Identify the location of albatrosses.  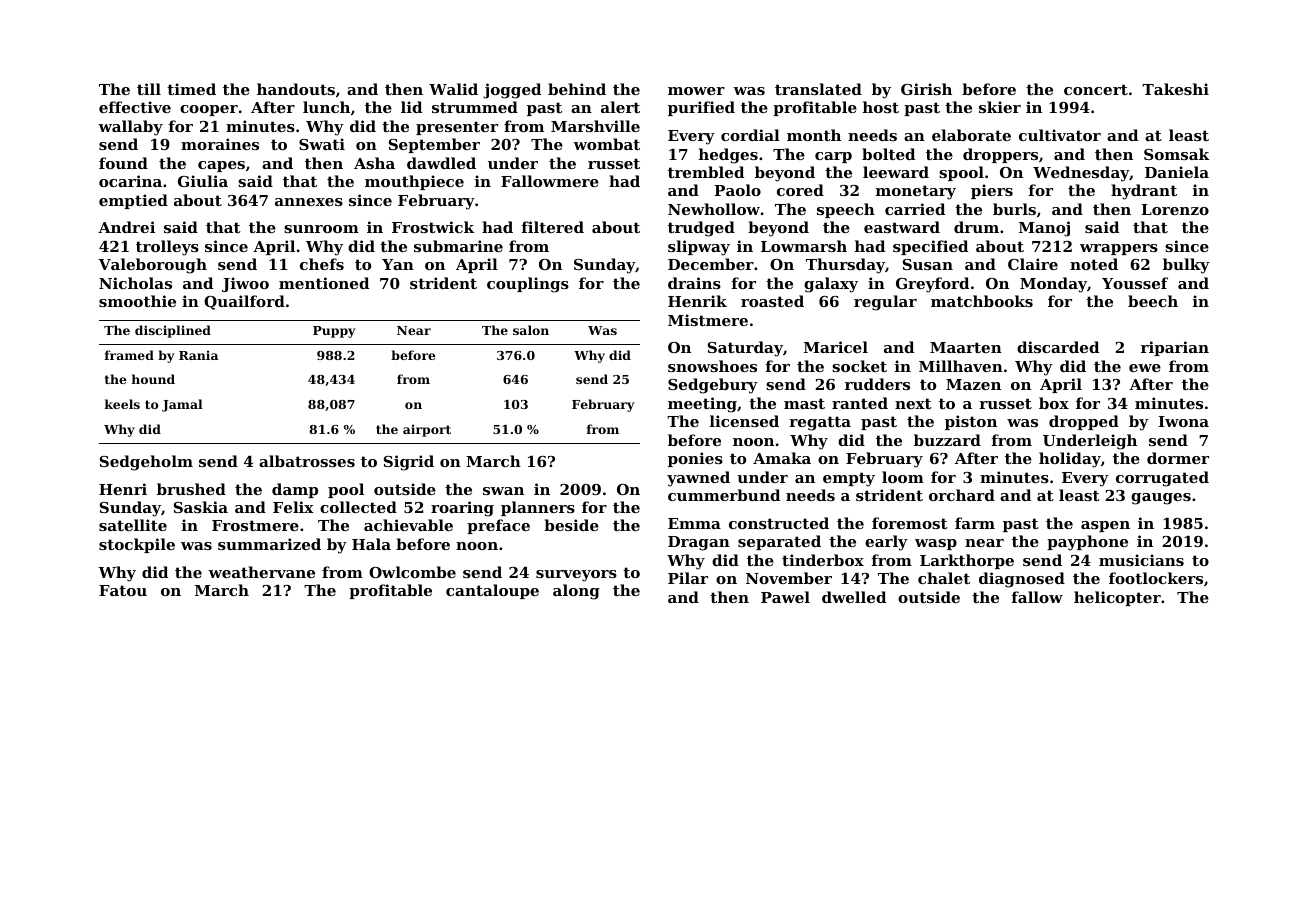
(307, 461).
